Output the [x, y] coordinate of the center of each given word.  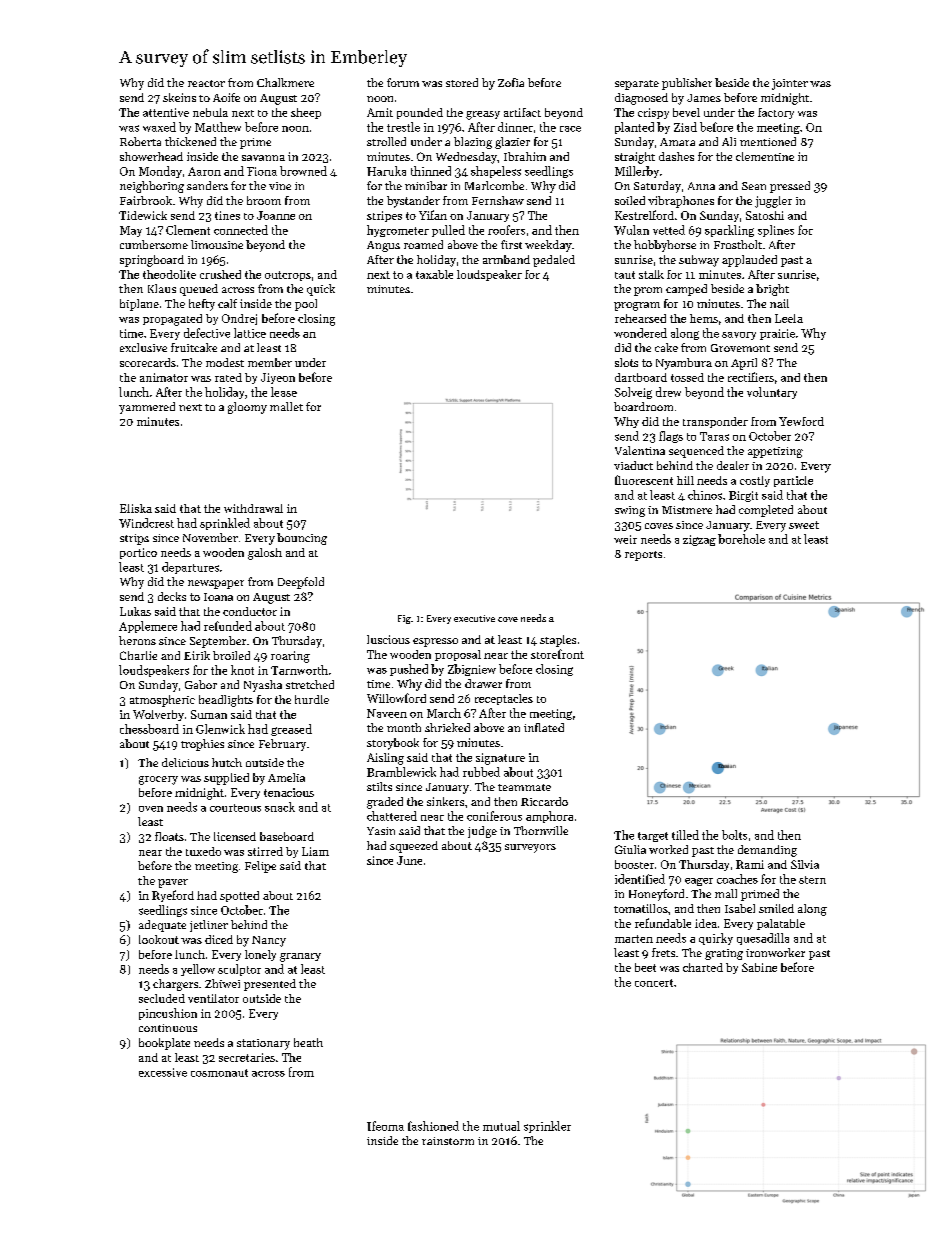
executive [474, 618]
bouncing [302, 539]
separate [637, 85]
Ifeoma [385, 1126]
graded [385, 803]
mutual [501, 1126]
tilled [685, 835]
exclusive [143, 347]
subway [699, 261]
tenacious [289, 792]
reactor [206, 83]
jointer [790, 84]
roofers [506, 230]
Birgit [743, 496]
